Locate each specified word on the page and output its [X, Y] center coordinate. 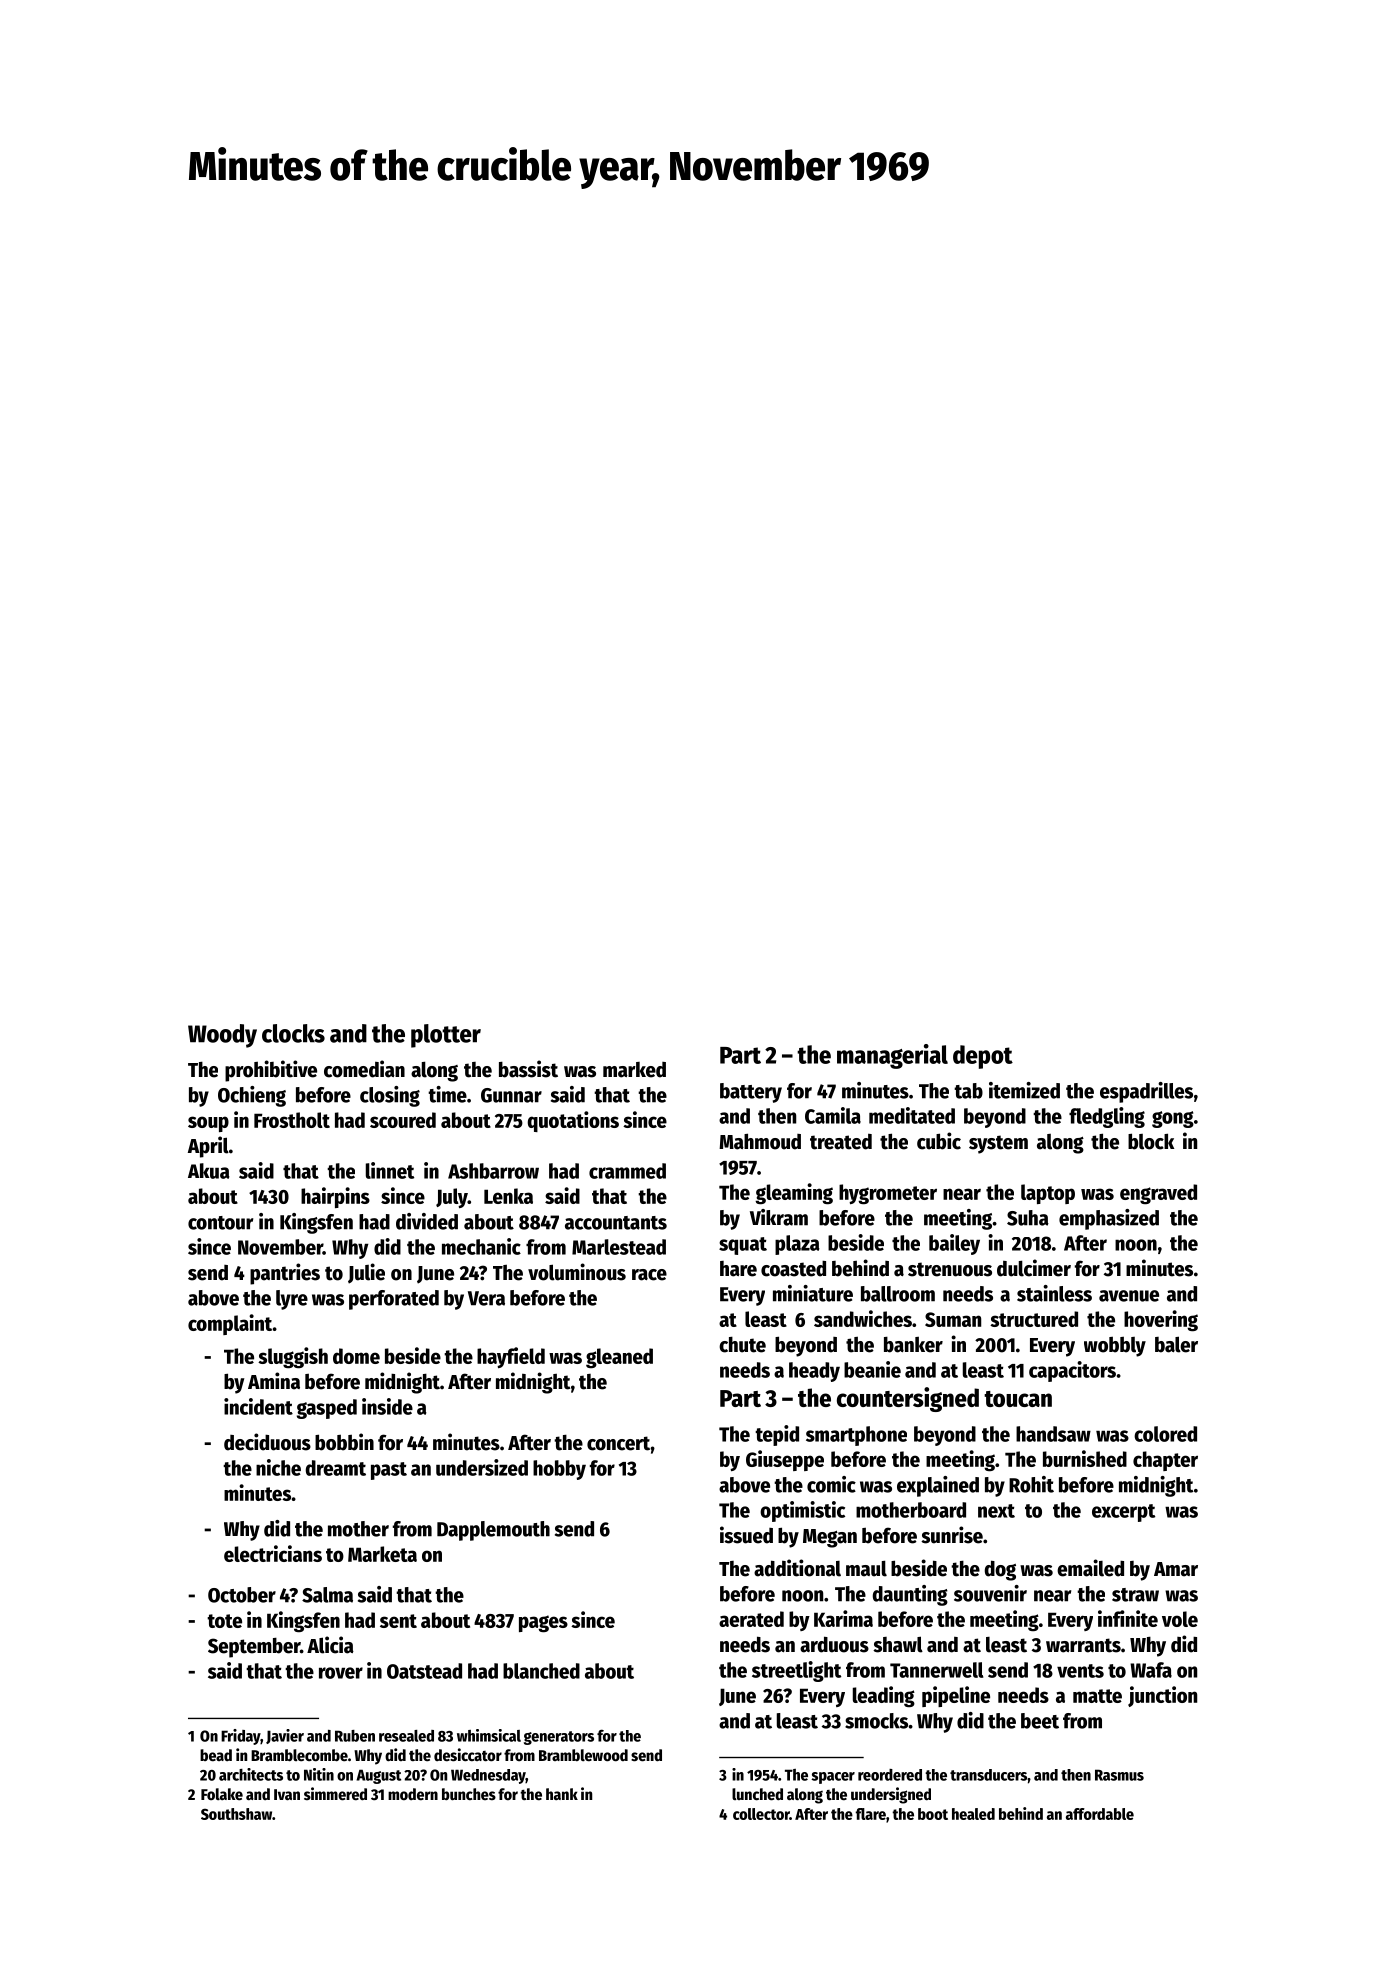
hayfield [511, 1357]
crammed [627, 1171]
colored [1165, 1434]
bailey [954, 1244]
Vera [486, 1298]
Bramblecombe [299, 1755]
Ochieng [252, 1096]
